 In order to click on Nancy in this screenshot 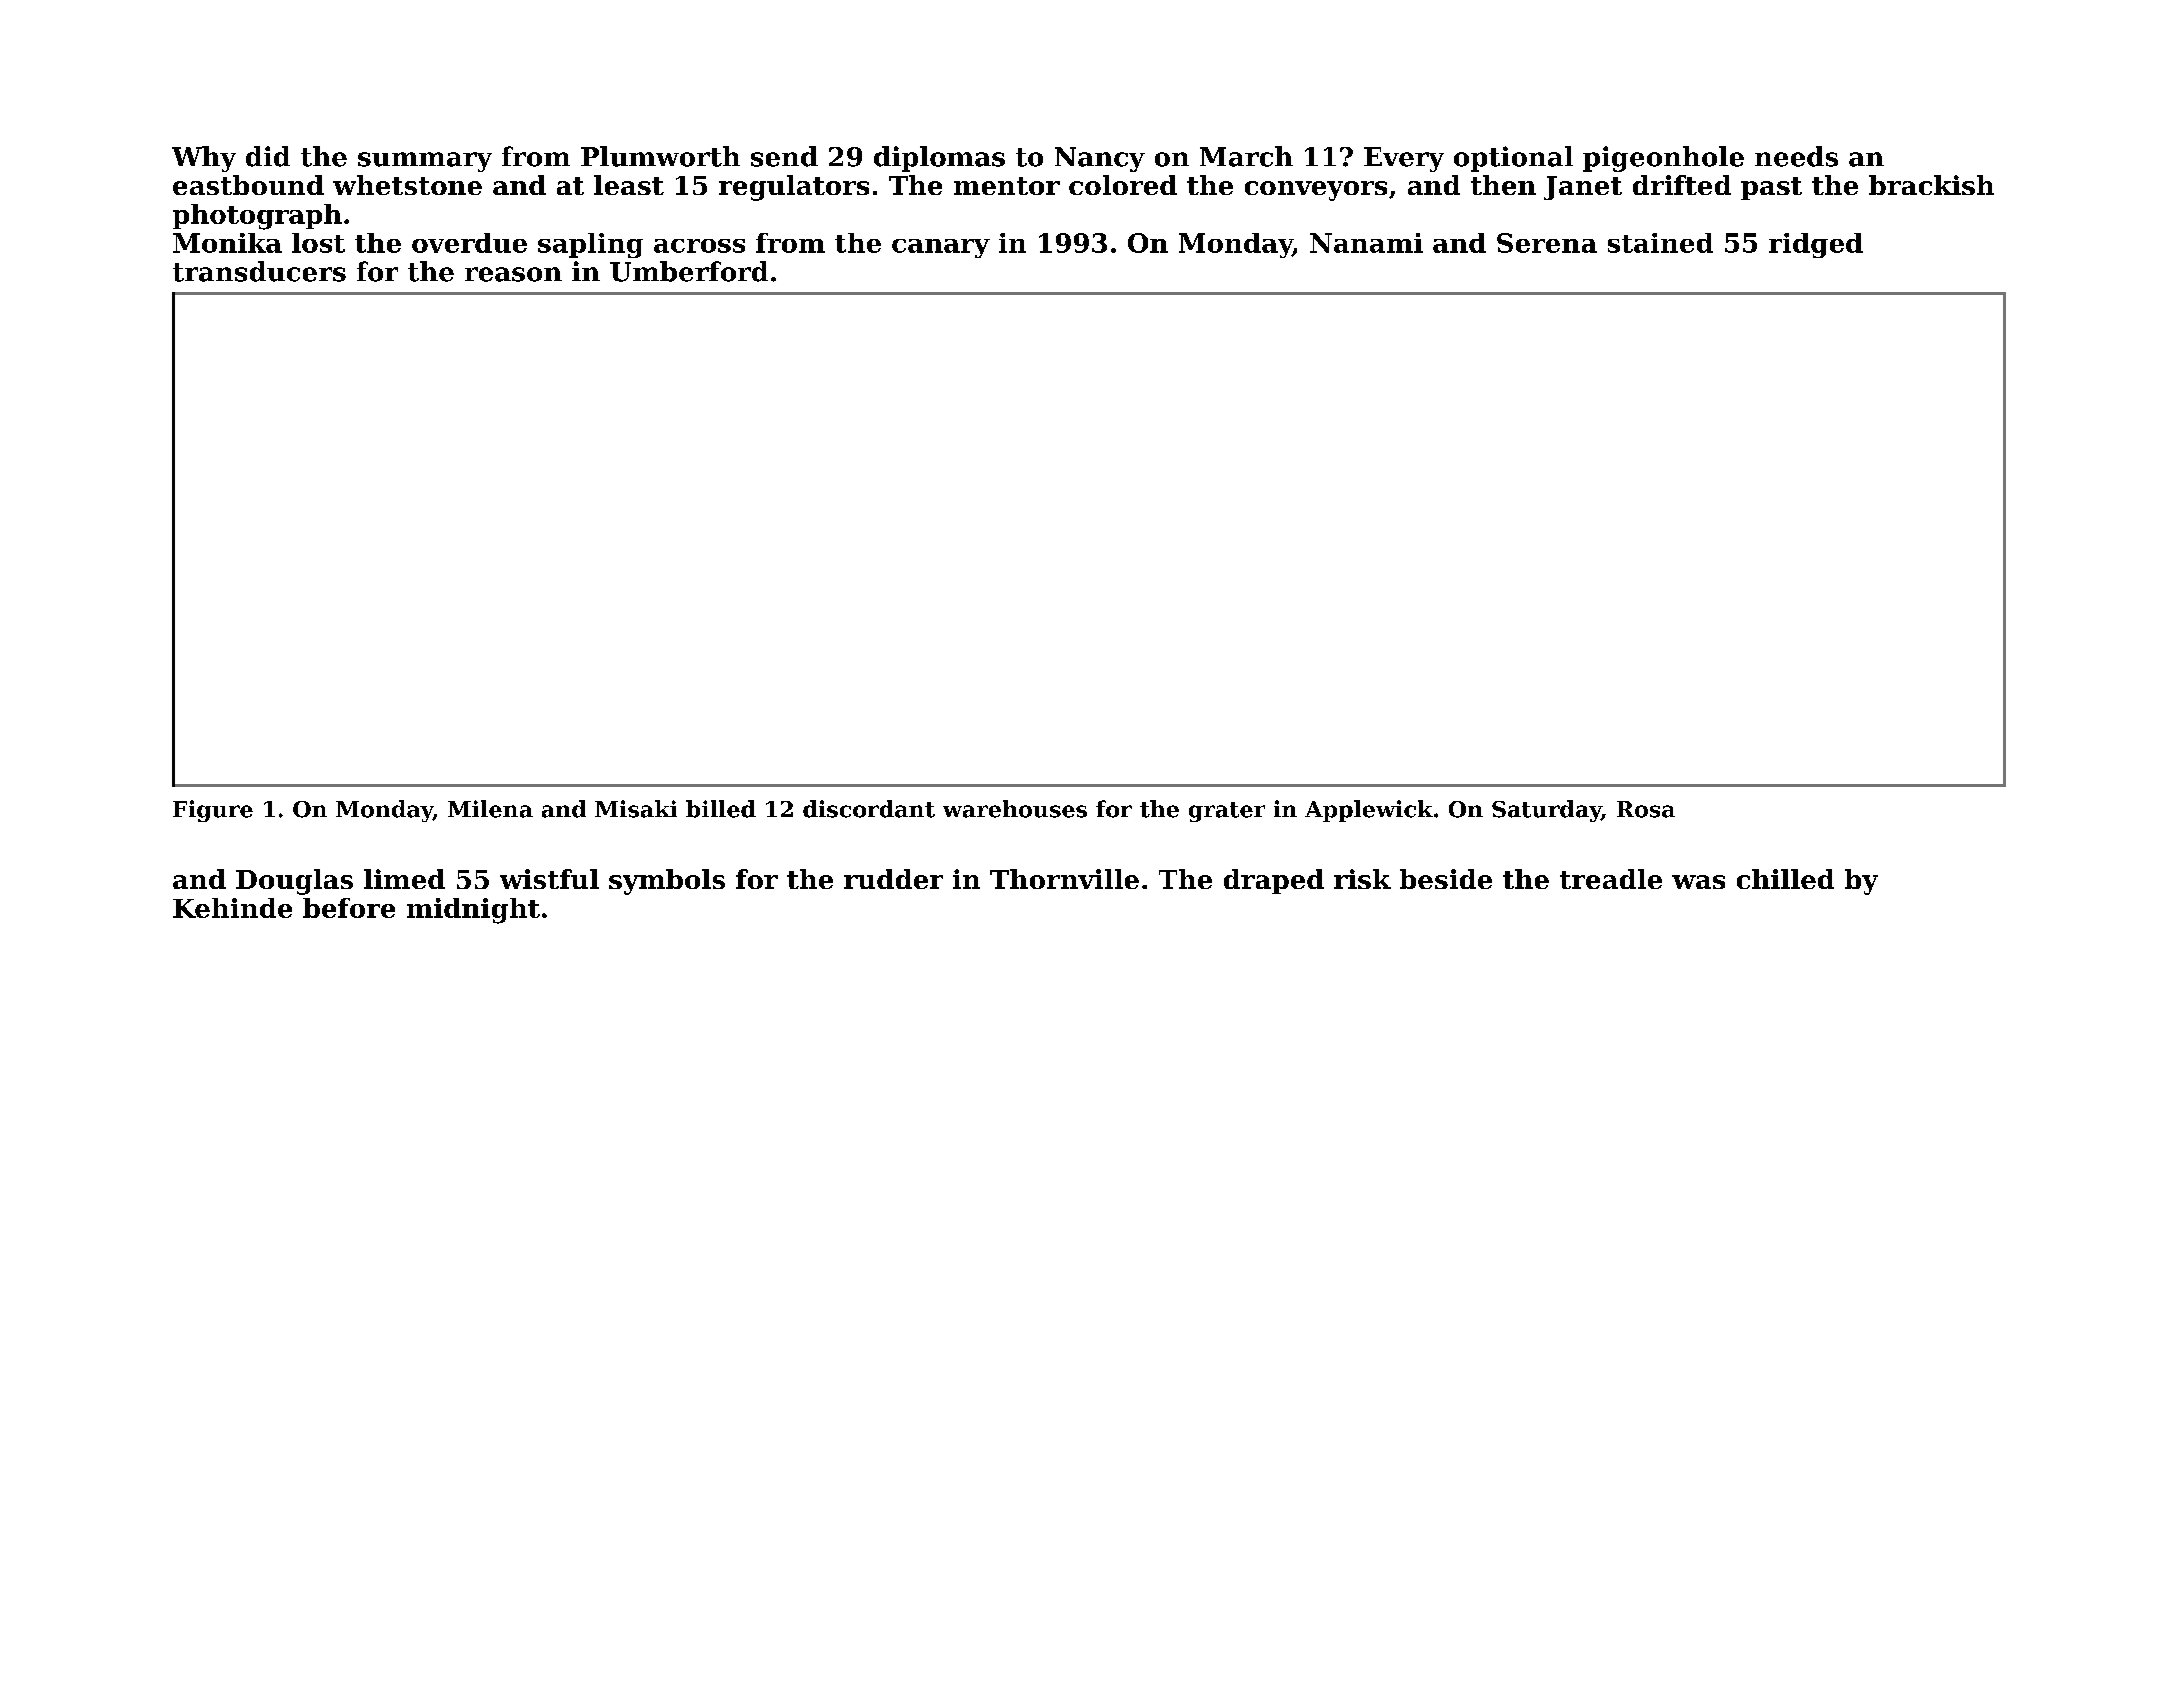, I will do `click(1100, 159)`.
